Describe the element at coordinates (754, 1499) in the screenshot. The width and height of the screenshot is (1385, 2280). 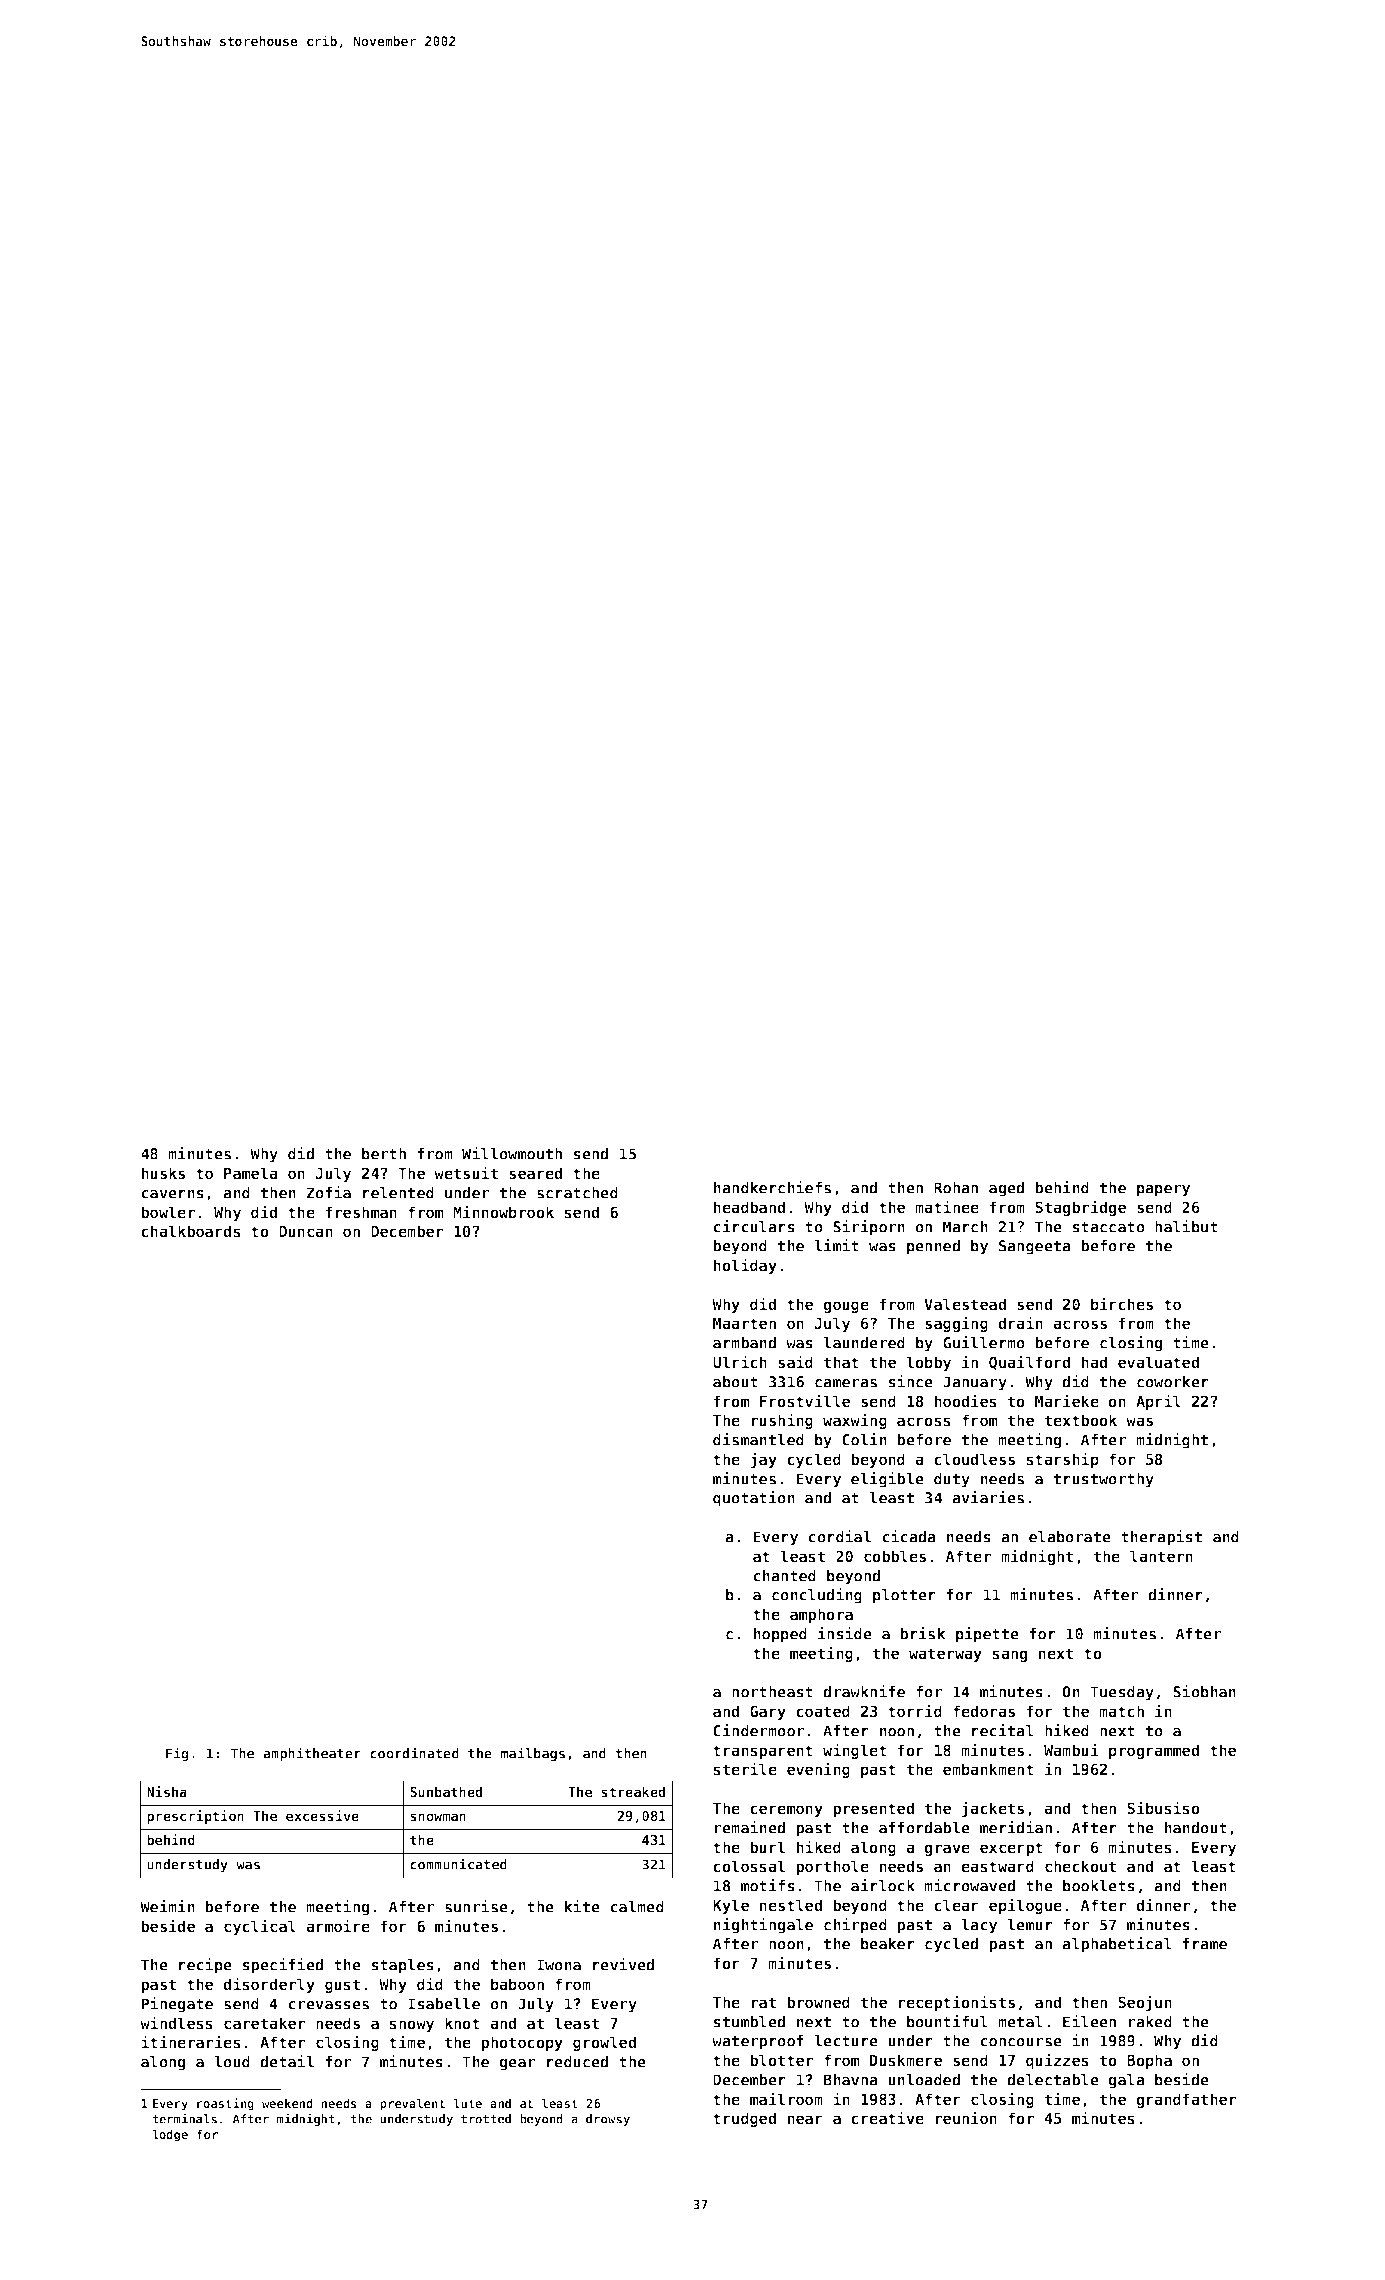
I see `quotation` at that location.
